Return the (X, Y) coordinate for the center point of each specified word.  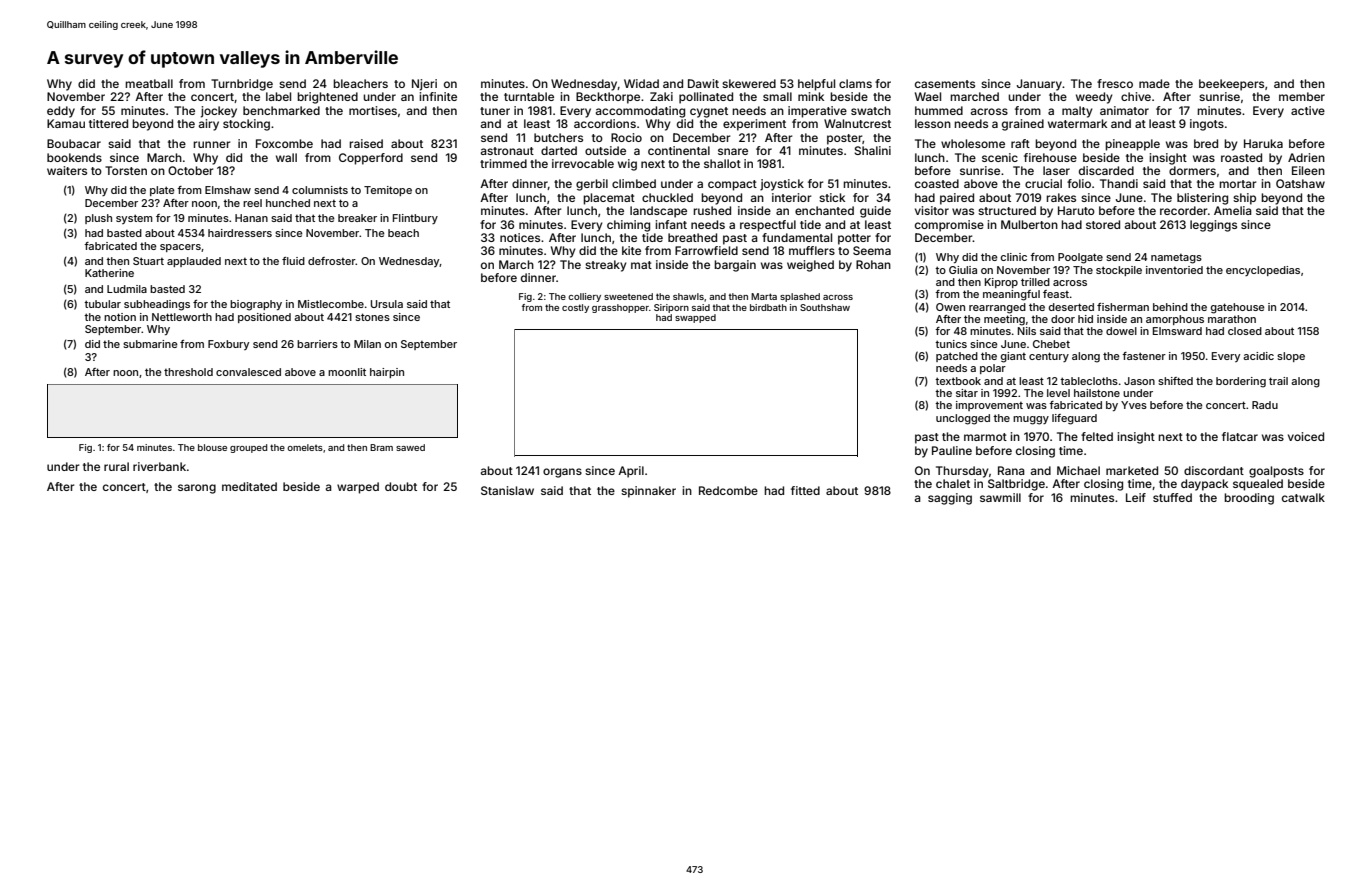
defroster (332, 261)
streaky (606, 266)
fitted (805, 490)
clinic (1014, 257)
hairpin (387, 373)
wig (627, 165)
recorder (1184, 210)
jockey (219, 112)
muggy (1031, 420)
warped (358, 488)
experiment (754, 125)
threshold (188, 372)
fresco (1115, 83)
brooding (1249, 499)
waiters (67, 170)
